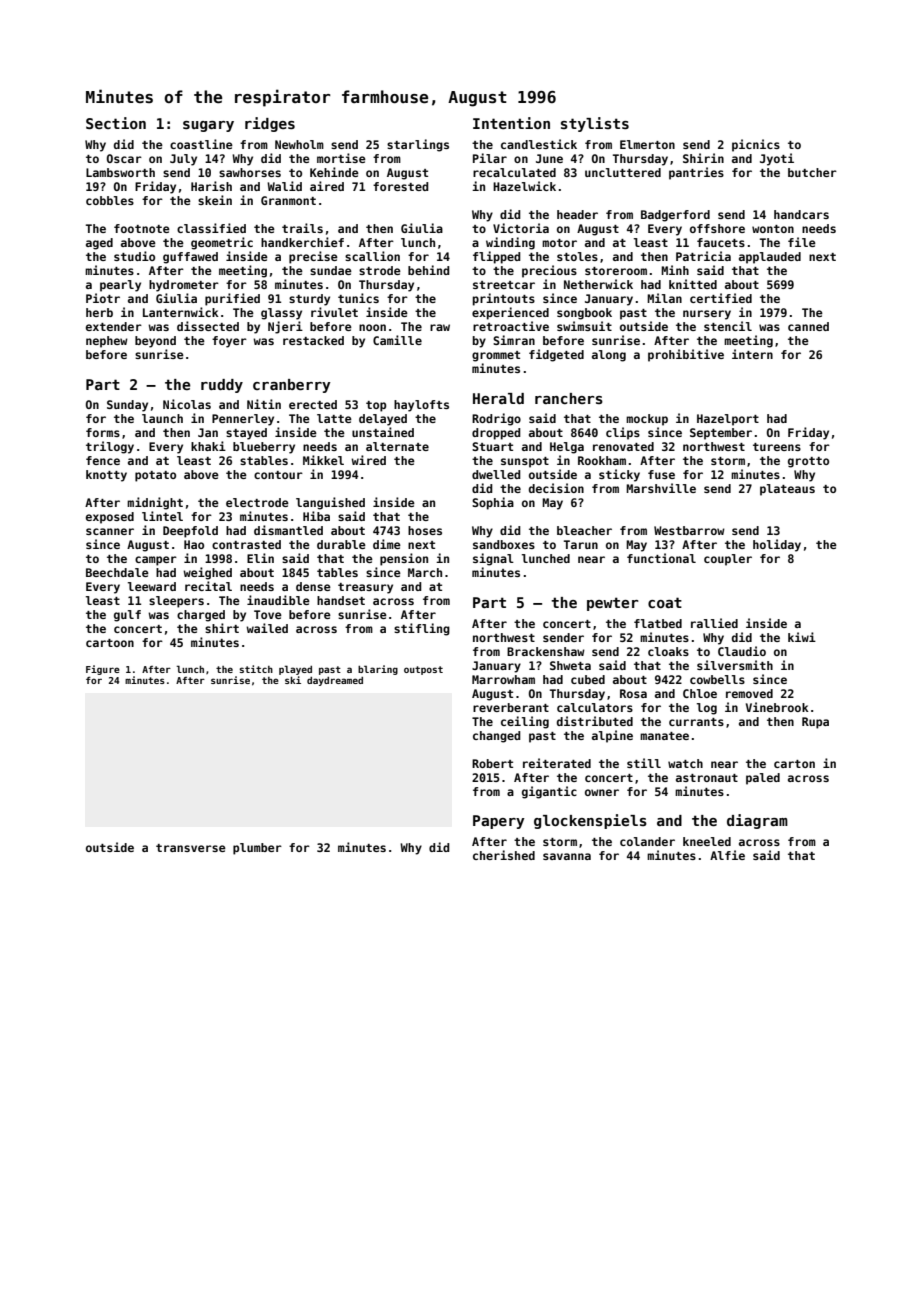 This document has height=1308, width=924. I want to click on Section, so click(116, 123).
